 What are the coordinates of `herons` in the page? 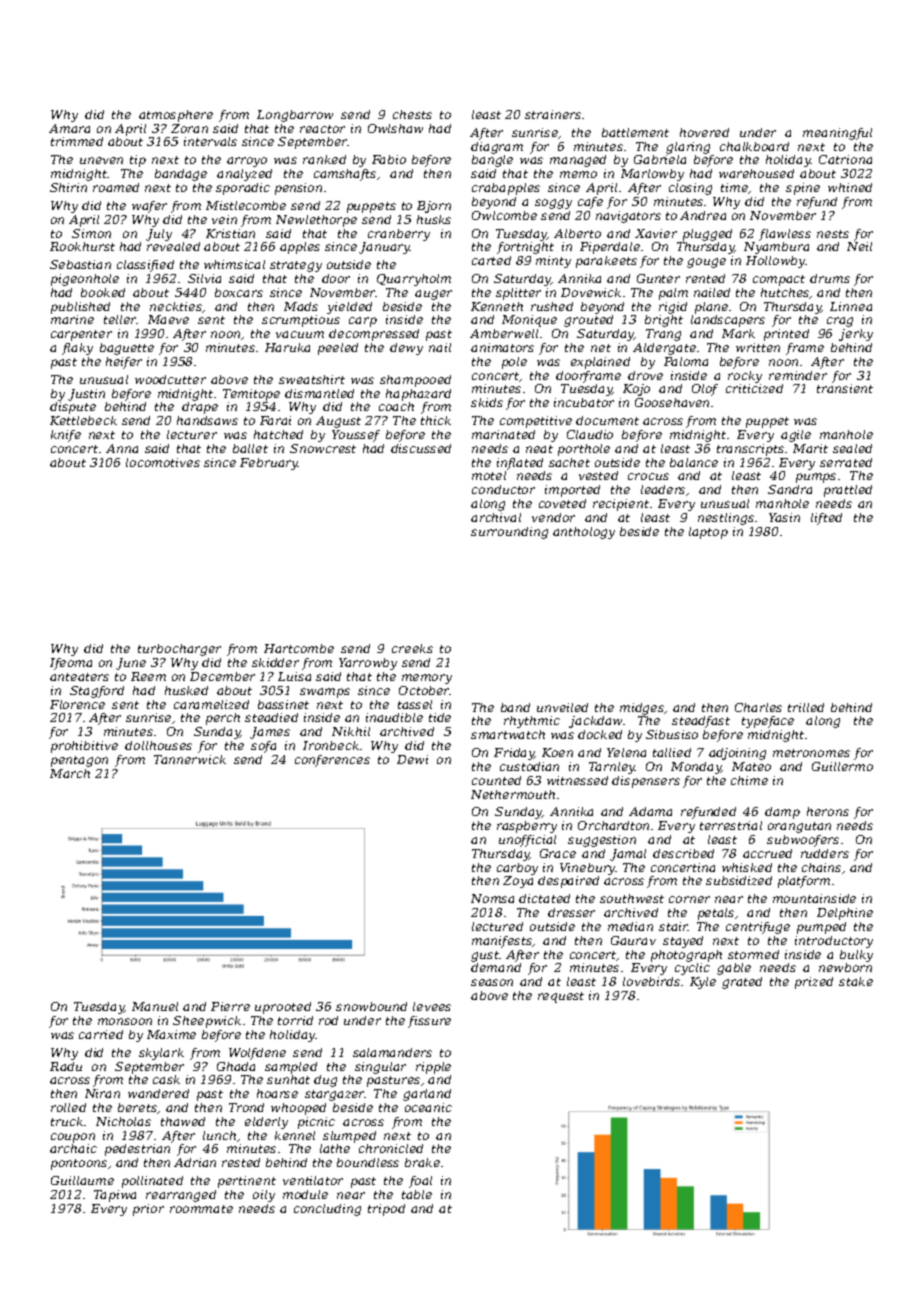 It's located at (828, 811).
